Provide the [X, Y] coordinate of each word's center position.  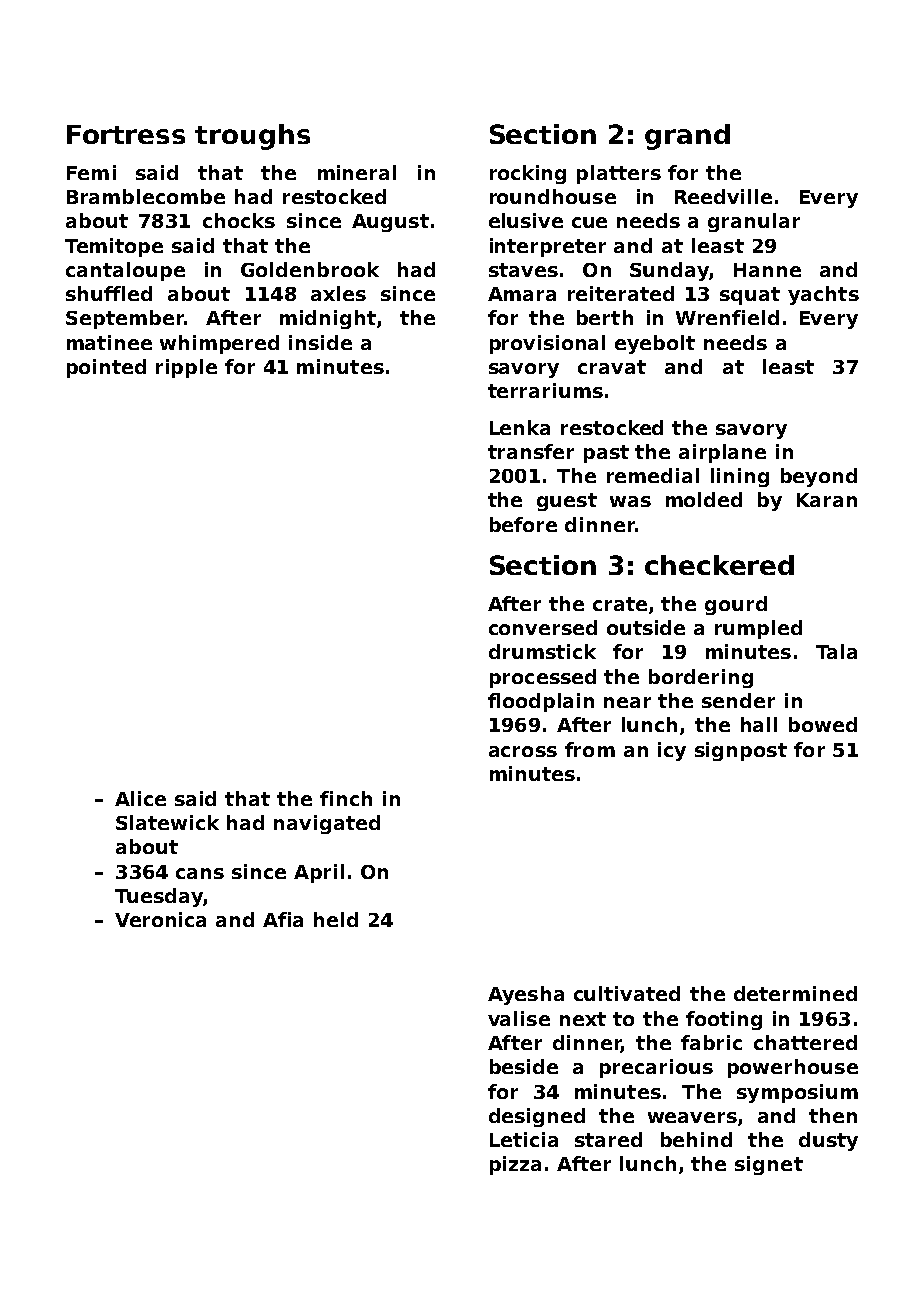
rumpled [758, 629]
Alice [140, 798]
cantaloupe [125, 271]
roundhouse [553, 196]
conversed [543, 627]
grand [687, 137]
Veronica [160, 919]
